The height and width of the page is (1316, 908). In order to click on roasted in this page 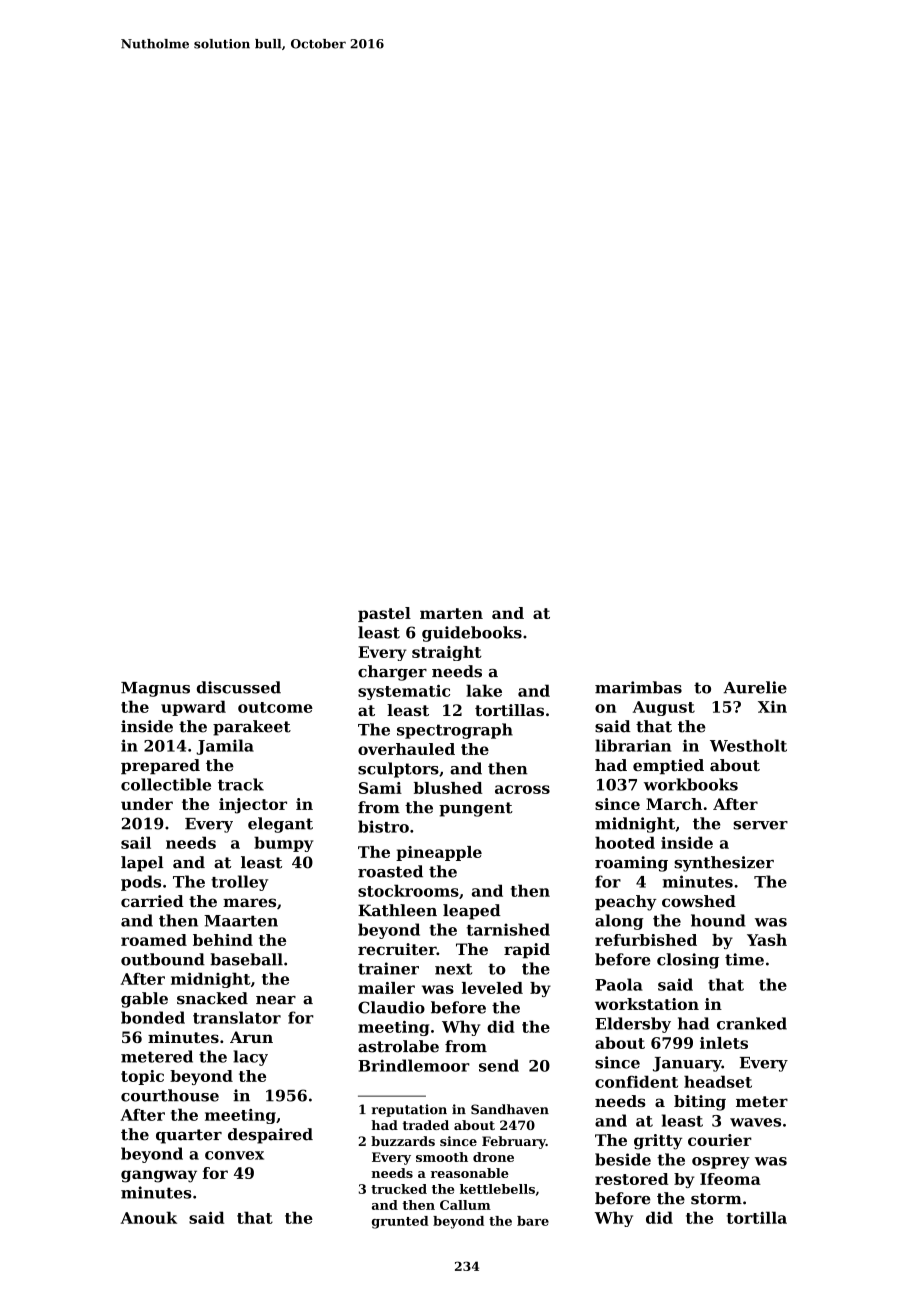, I will do `click(390, 871)`.
